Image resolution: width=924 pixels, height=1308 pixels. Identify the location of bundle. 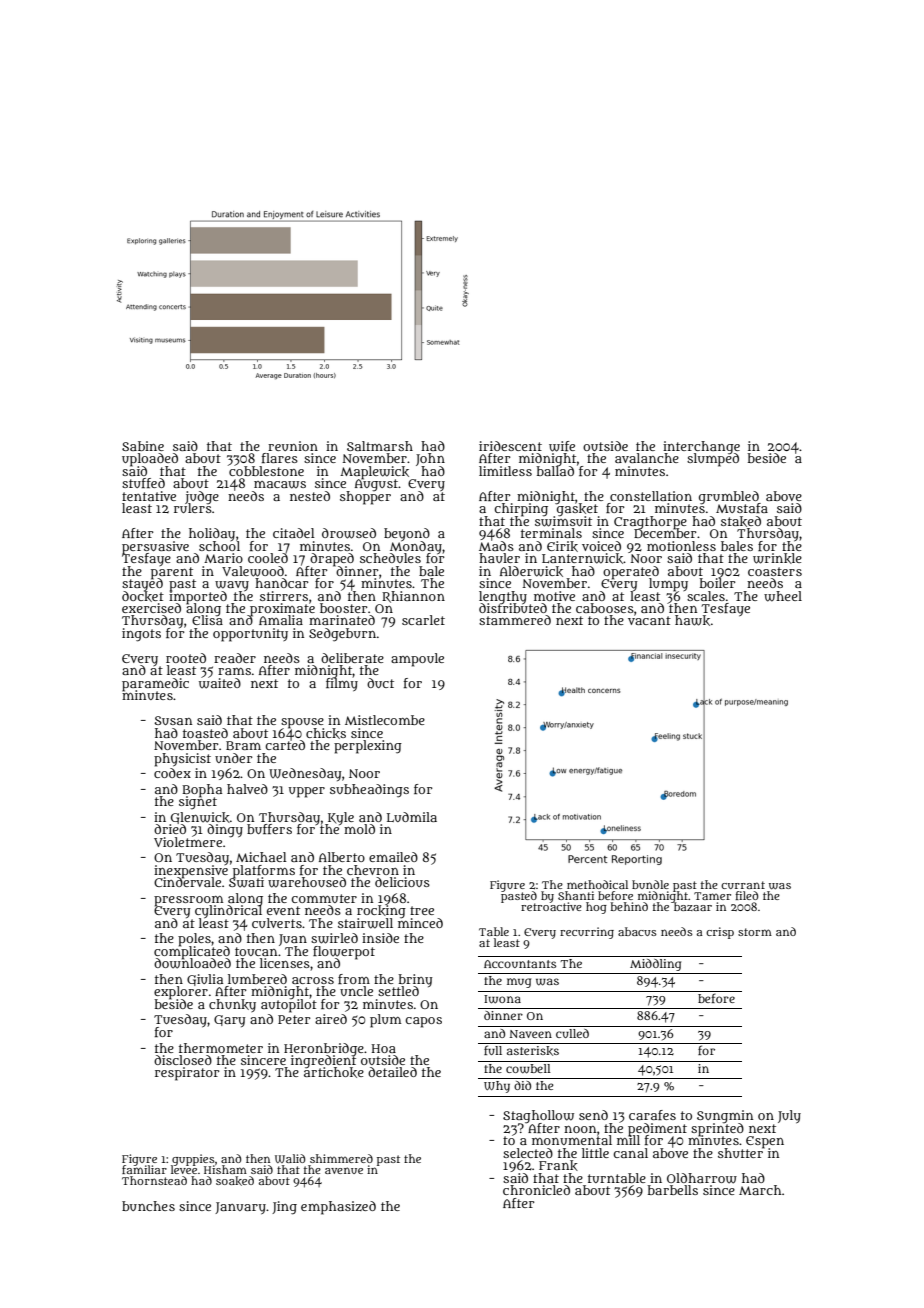
(650, 884).
